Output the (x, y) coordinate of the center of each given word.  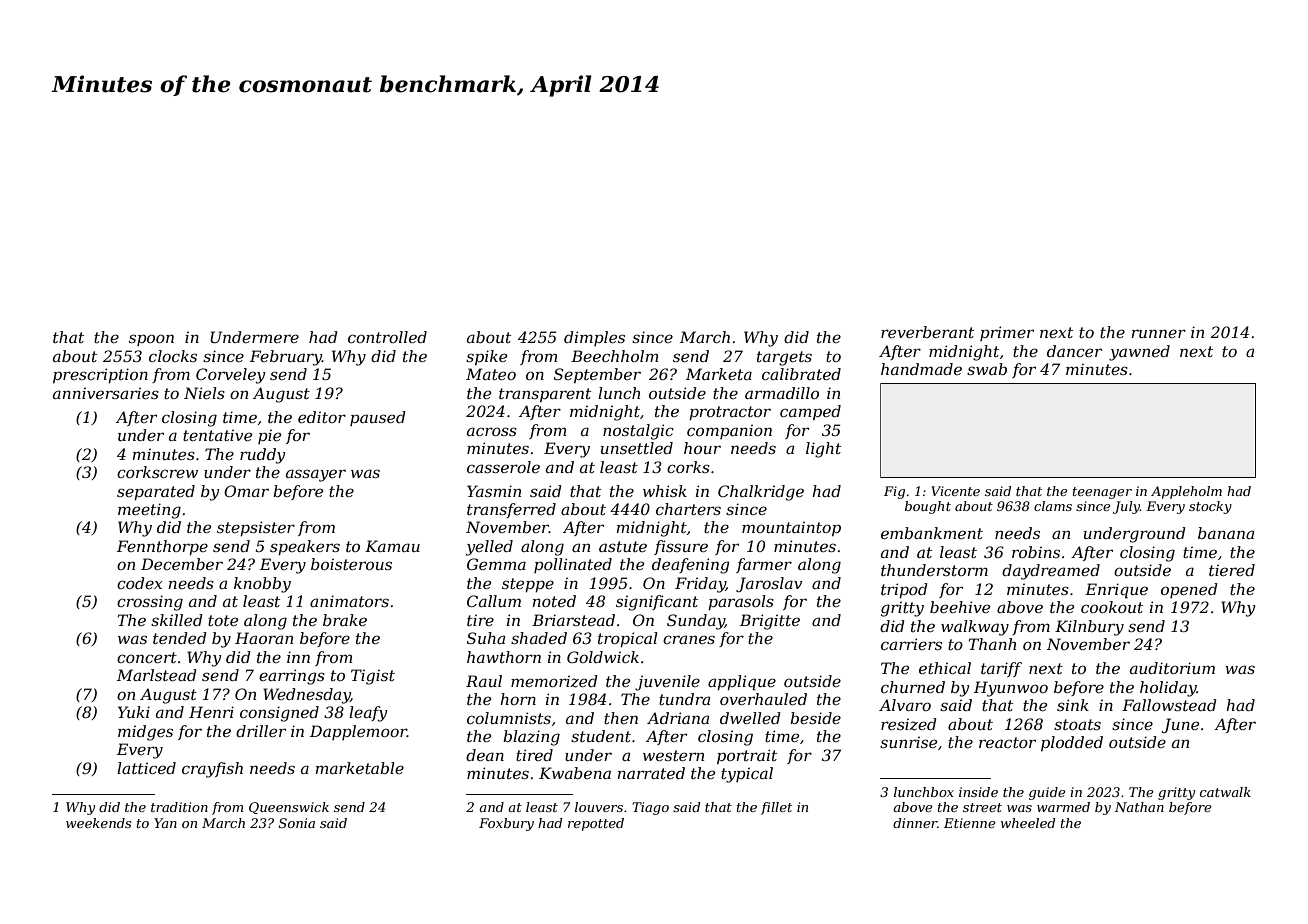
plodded (1072, 743)
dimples (594, 338)
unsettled (637, 448)
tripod (904, 590)
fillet (776, 808)
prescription (100, 375)
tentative (217, 435)
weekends (98, 823)
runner (1159, 333)
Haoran (264, 638)
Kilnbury (1089, 628)
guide (1047, 793)
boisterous (351, 564)
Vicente (955, 491)
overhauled (763, 699)
